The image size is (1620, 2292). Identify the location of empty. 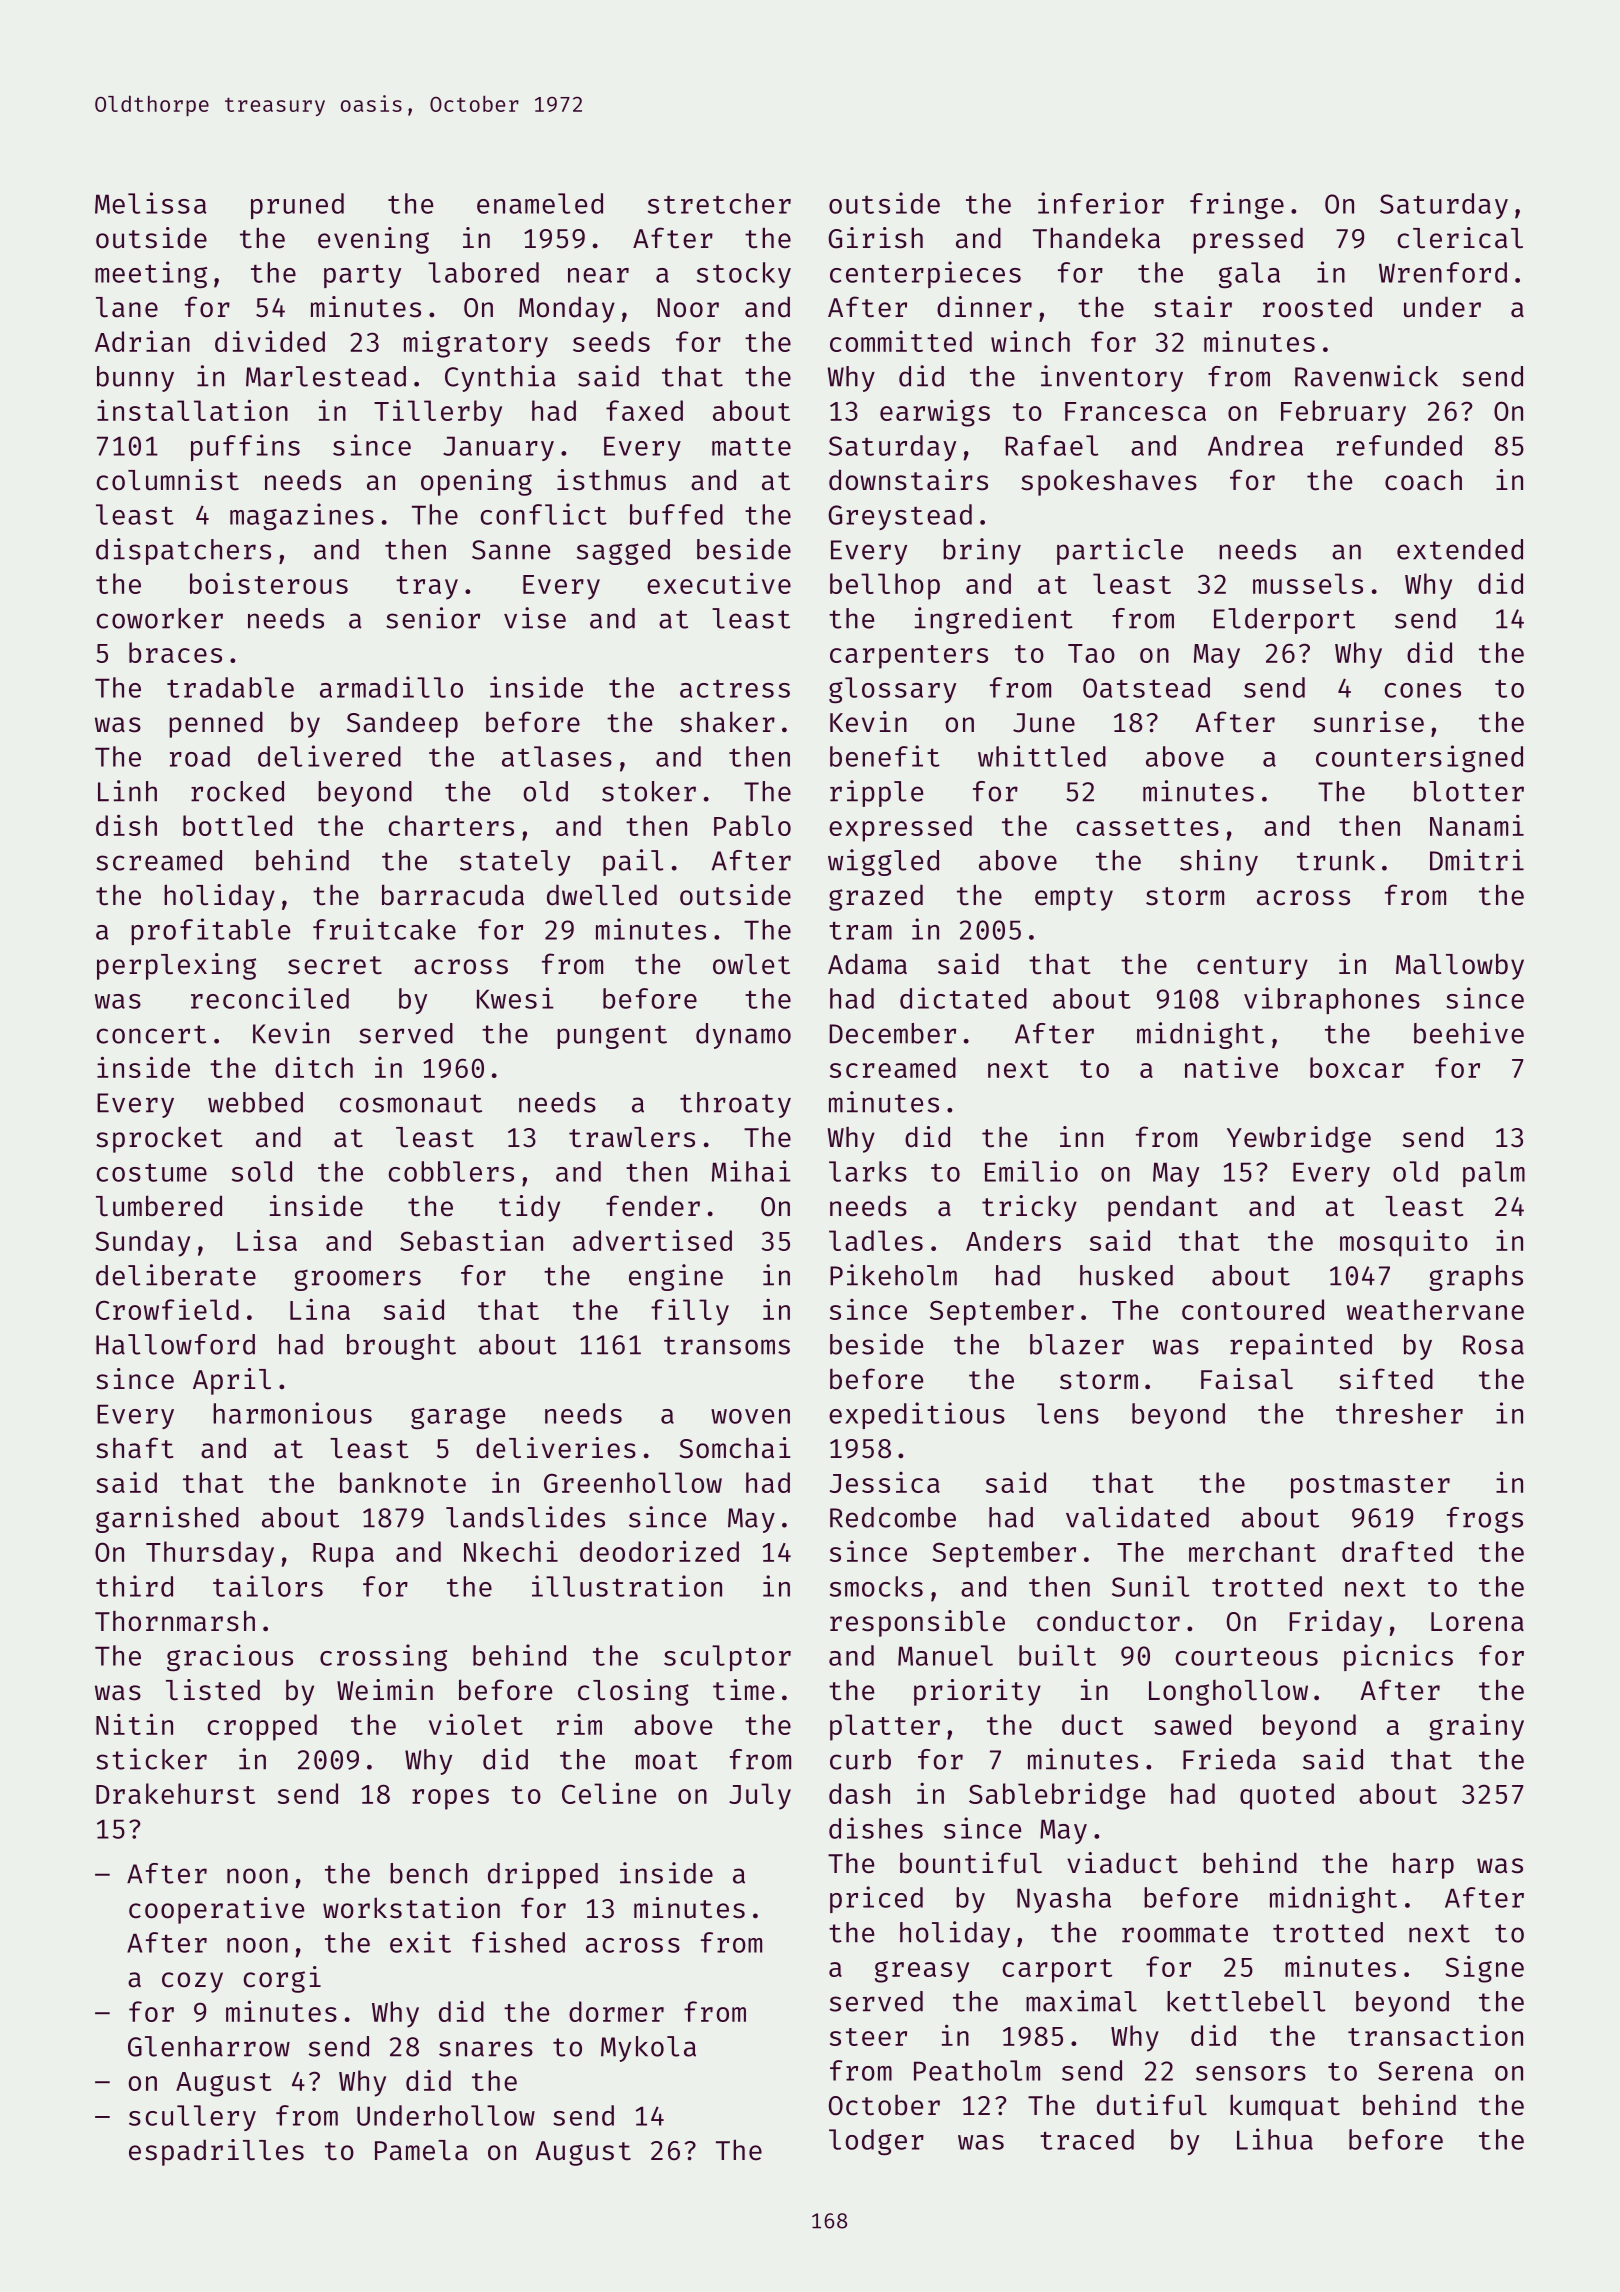
(1074, 899).
